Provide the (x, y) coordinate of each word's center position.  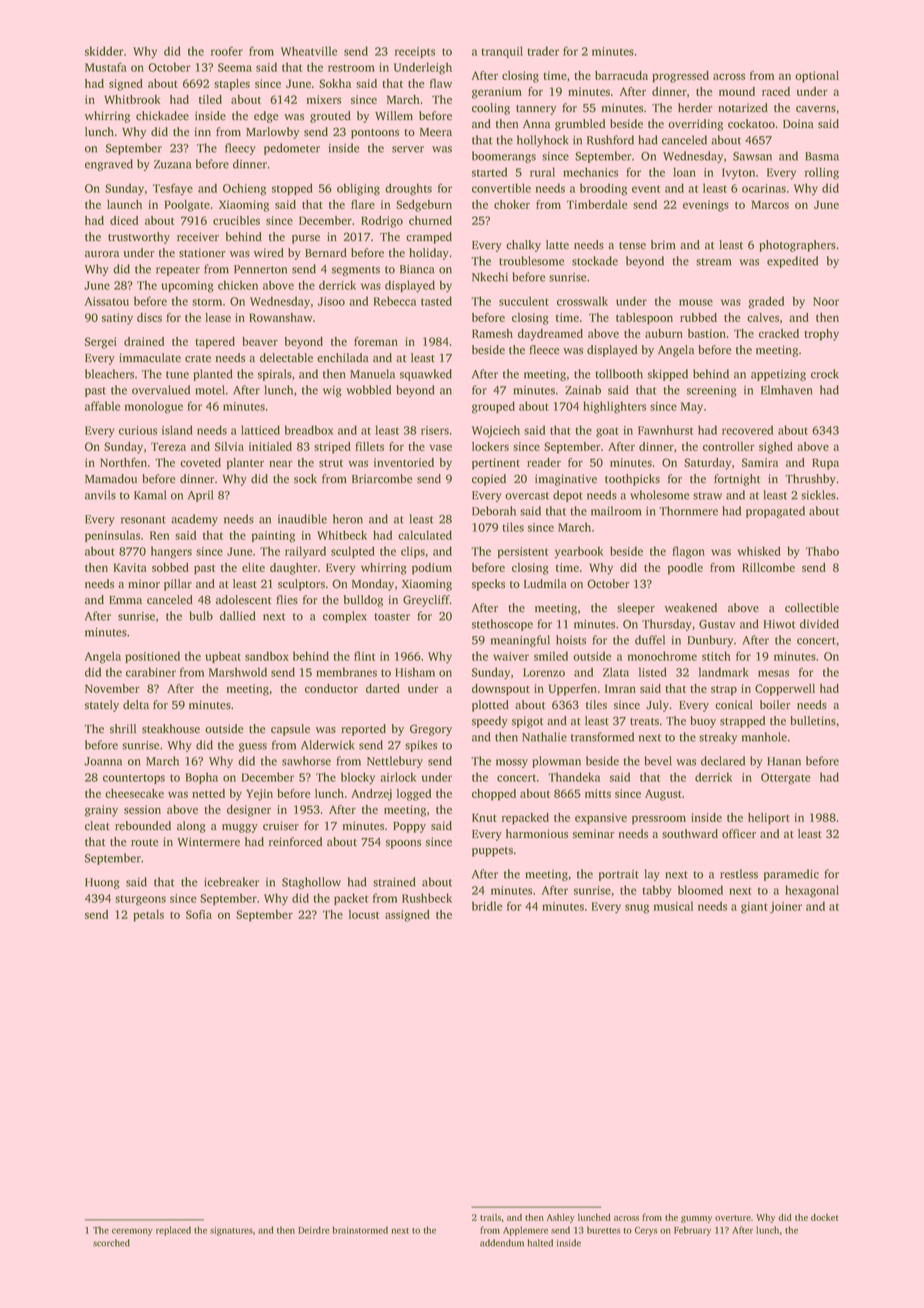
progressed (680, 77)
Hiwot (779, 624)
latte (557, 245)
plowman (556, 762)
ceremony (132, 1232)
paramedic (791, 875)
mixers (324, 99)
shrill (123, 729)
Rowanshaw (280, 317)
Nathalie (544, 737)
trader (543, 51)
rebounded (143, 826)
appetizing (778, 375)
